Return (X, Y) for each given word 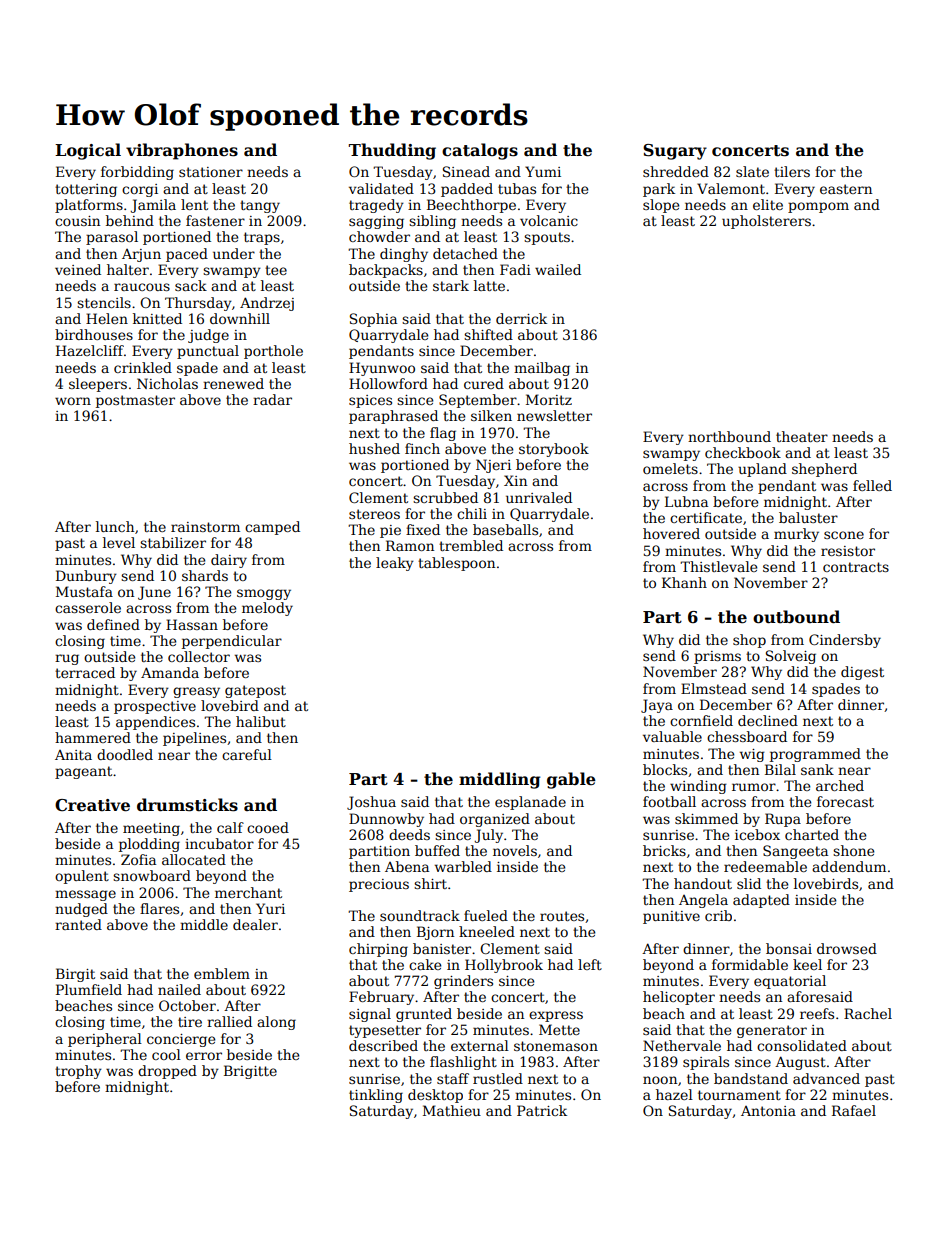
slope (661, 206)
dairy (229, 561)
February (381, 998)
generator (772, 1031)
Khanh (684, 582)
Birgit (75, 975)
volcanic (549, 220)
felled (872, 485)
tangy (260, 206)
